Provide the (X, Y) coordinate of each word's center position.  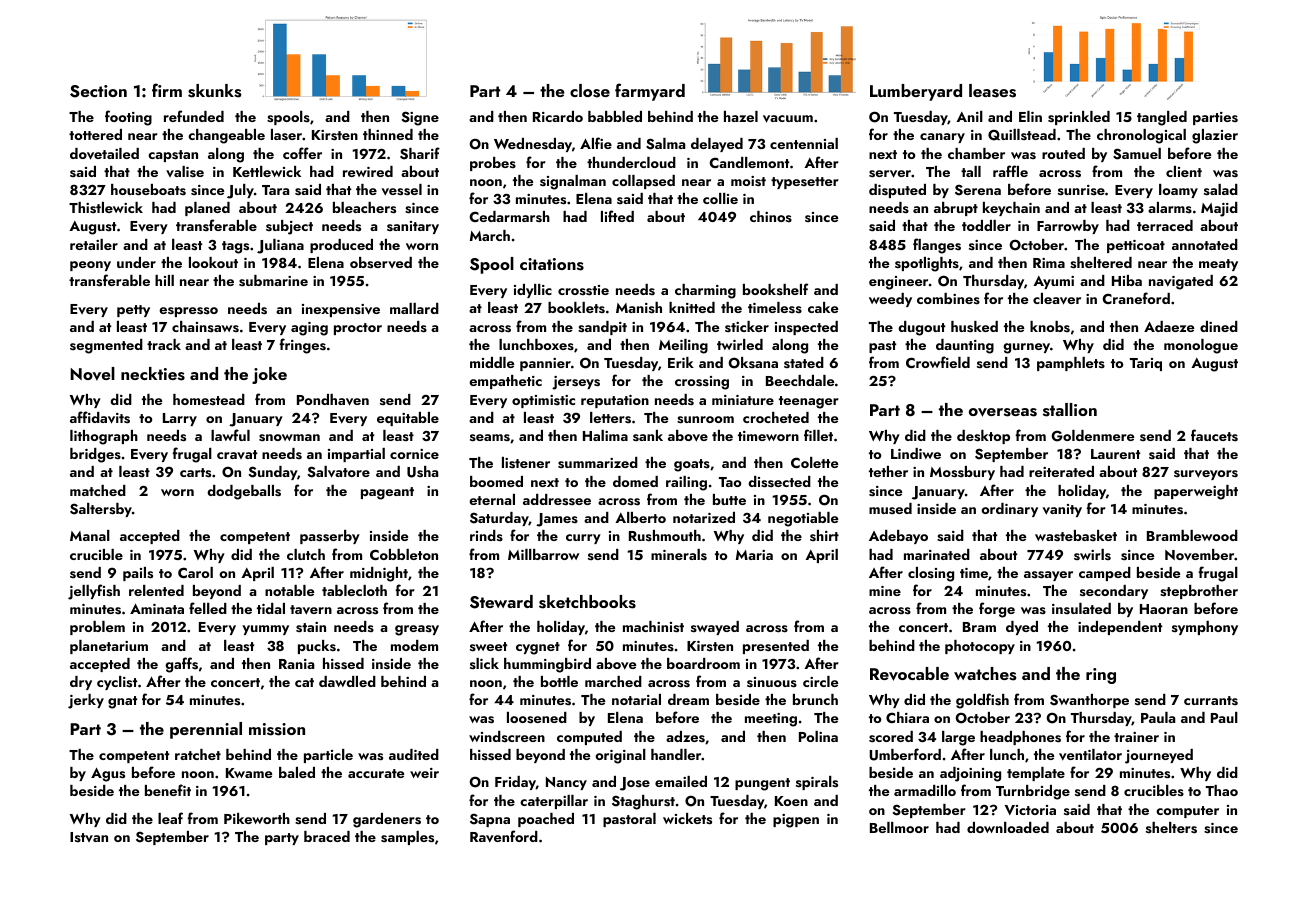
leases (992, 91)
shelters (1171, 828)
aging (309, 329)
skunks (214, 91)
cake (823, 307)
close (590, 91)
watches (985, 674)
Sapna (490, 820)
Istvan (89, 837)
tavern (311, 610)
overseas (1003, 412)
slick (484, 663)
